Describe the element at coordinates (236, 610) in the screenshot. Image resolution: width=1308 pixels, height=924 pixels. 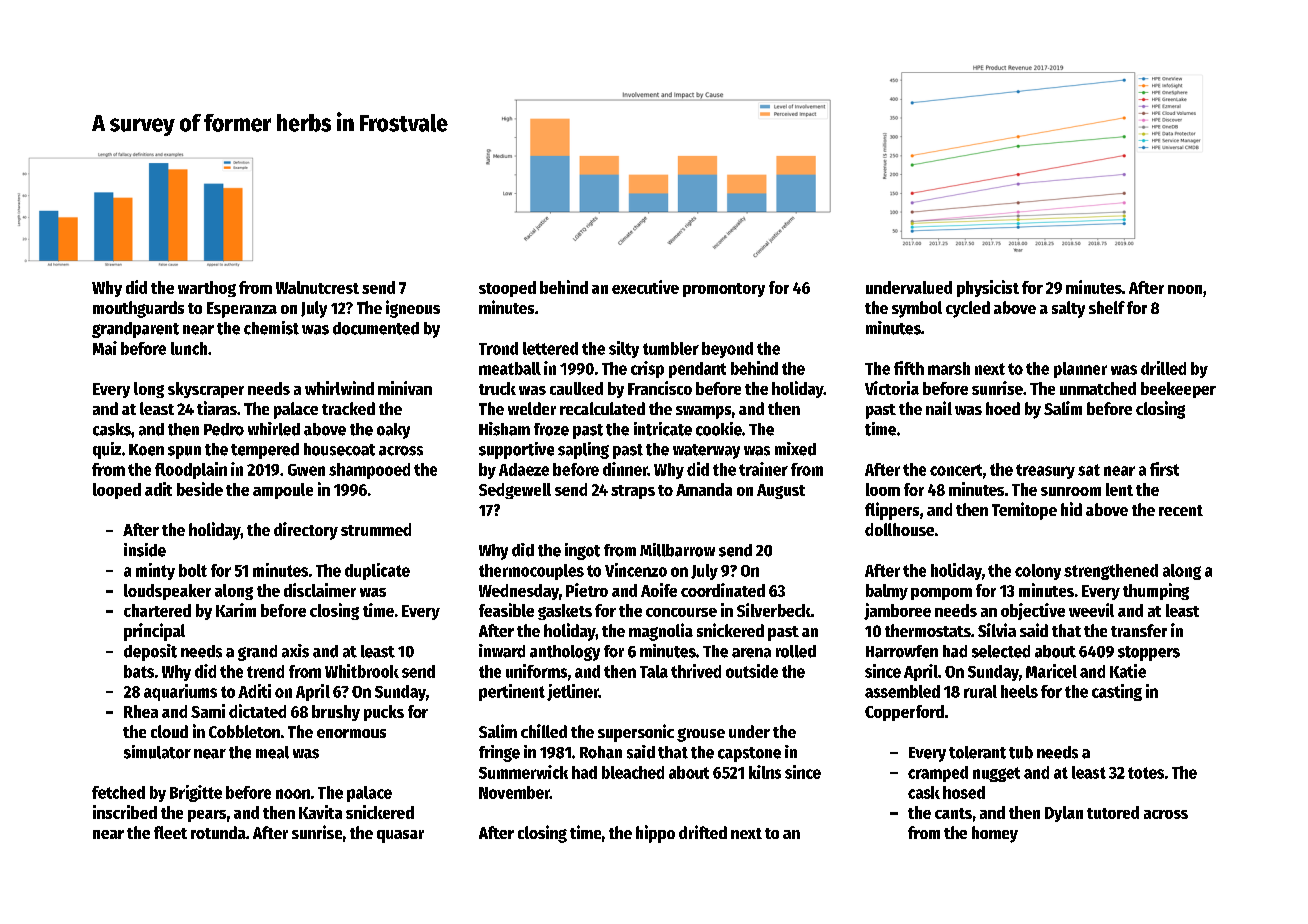
I see `Karim` at that location.
